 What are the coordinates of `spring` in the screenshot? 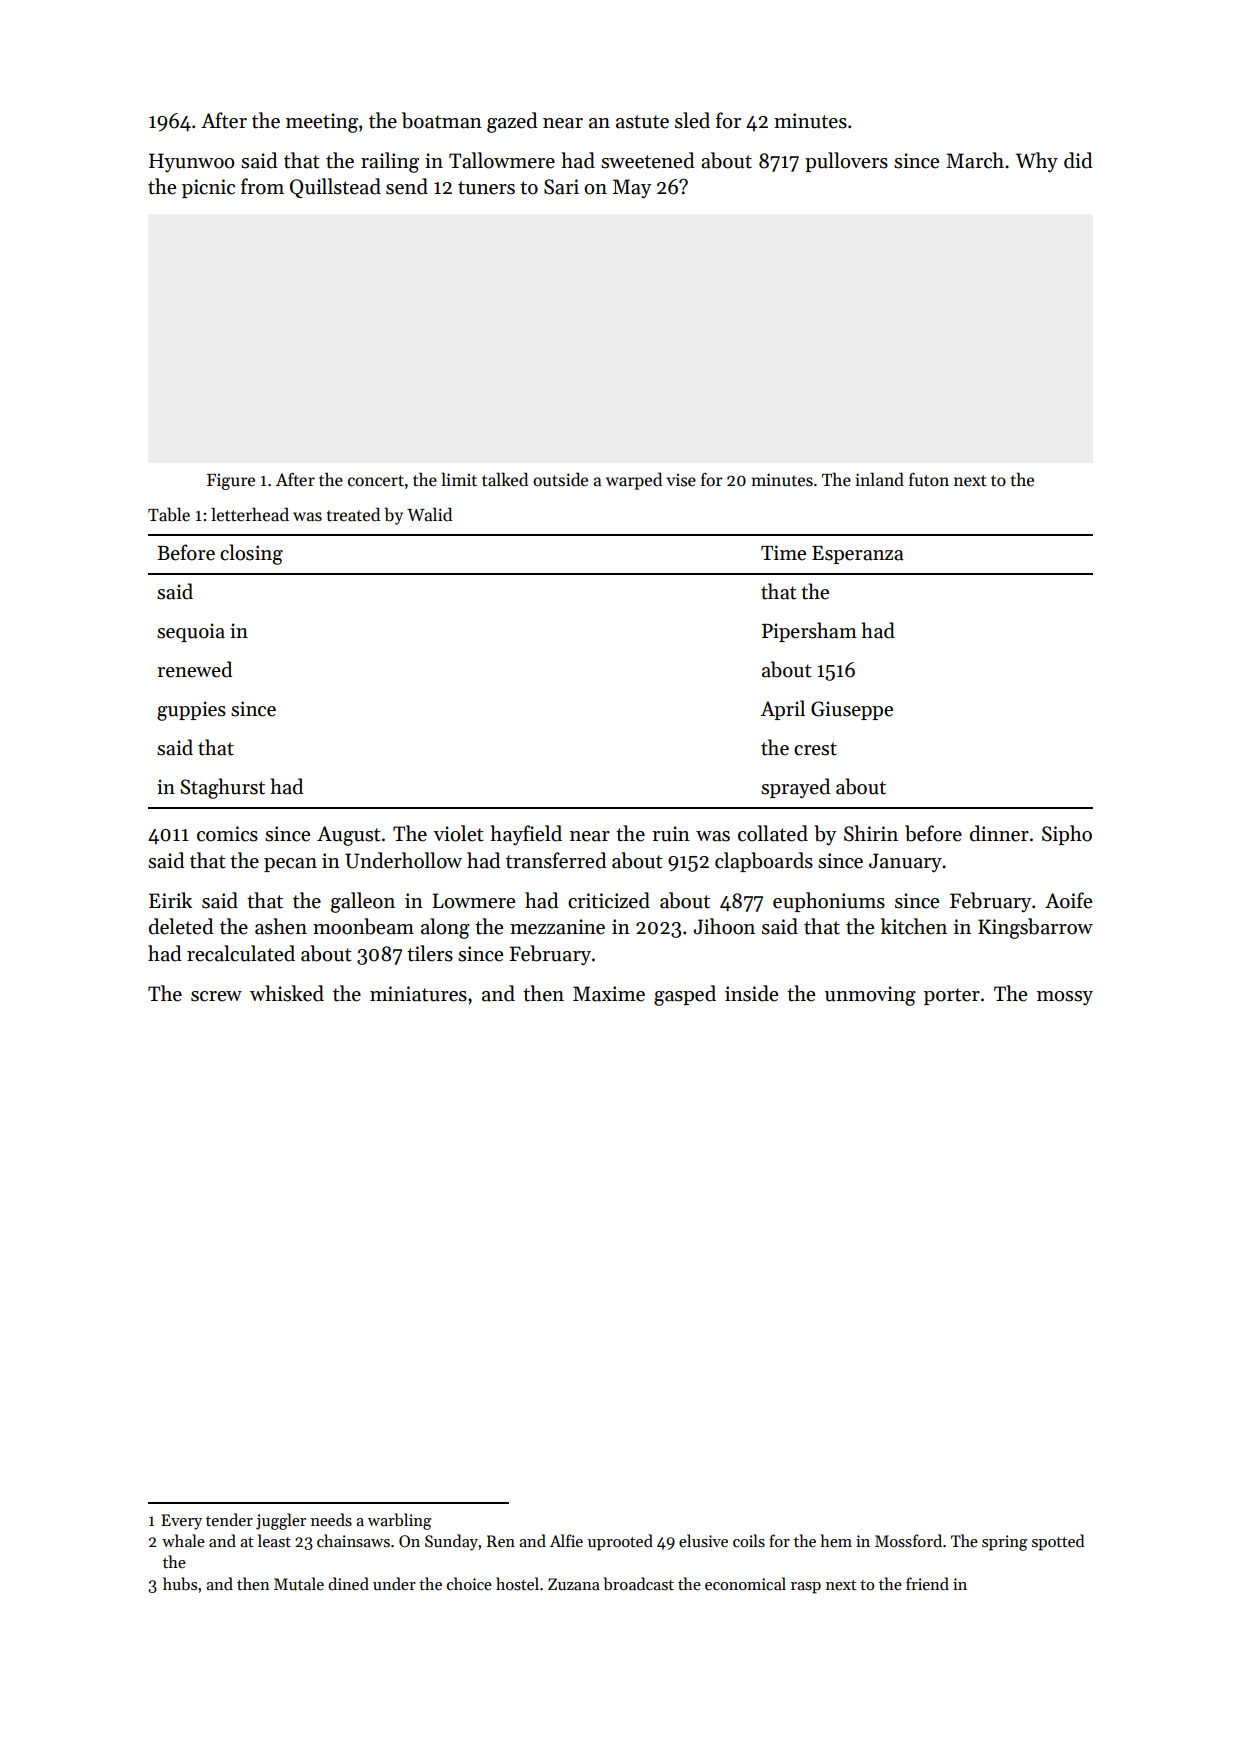 It's located at (1005, 1543).
